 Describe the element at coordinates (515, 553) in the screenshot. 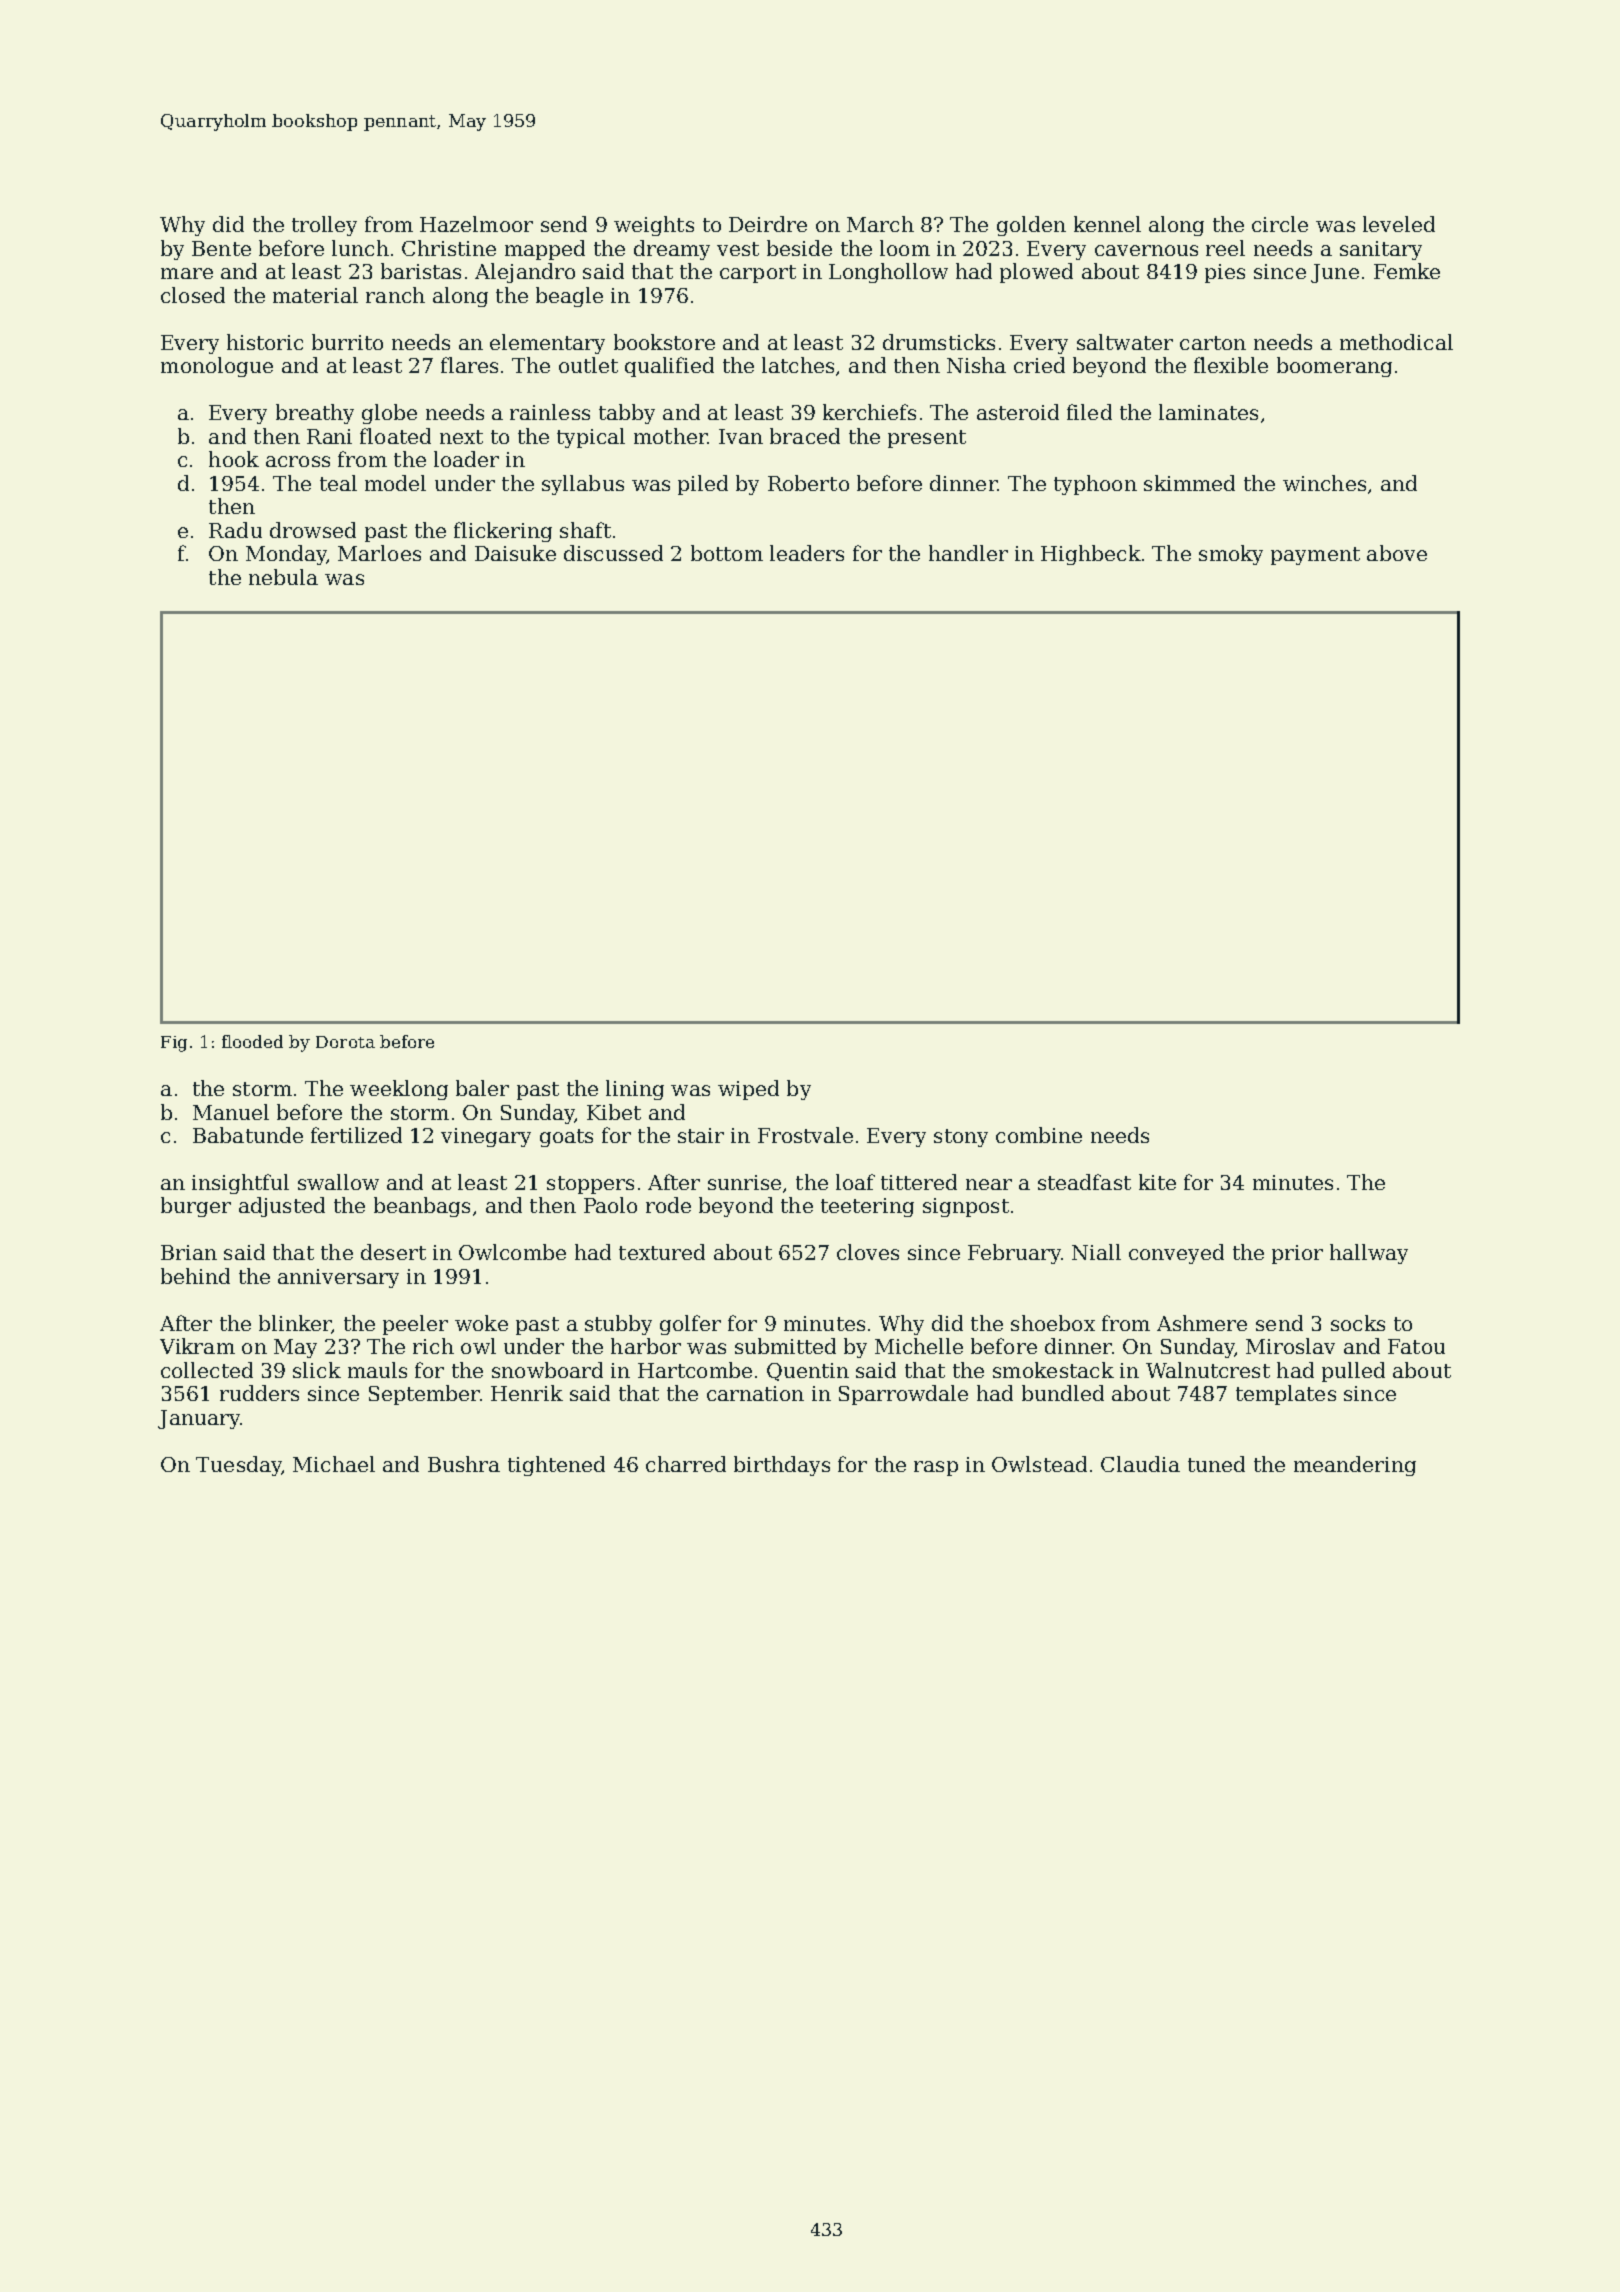

I see `Daisuke` at that location.
